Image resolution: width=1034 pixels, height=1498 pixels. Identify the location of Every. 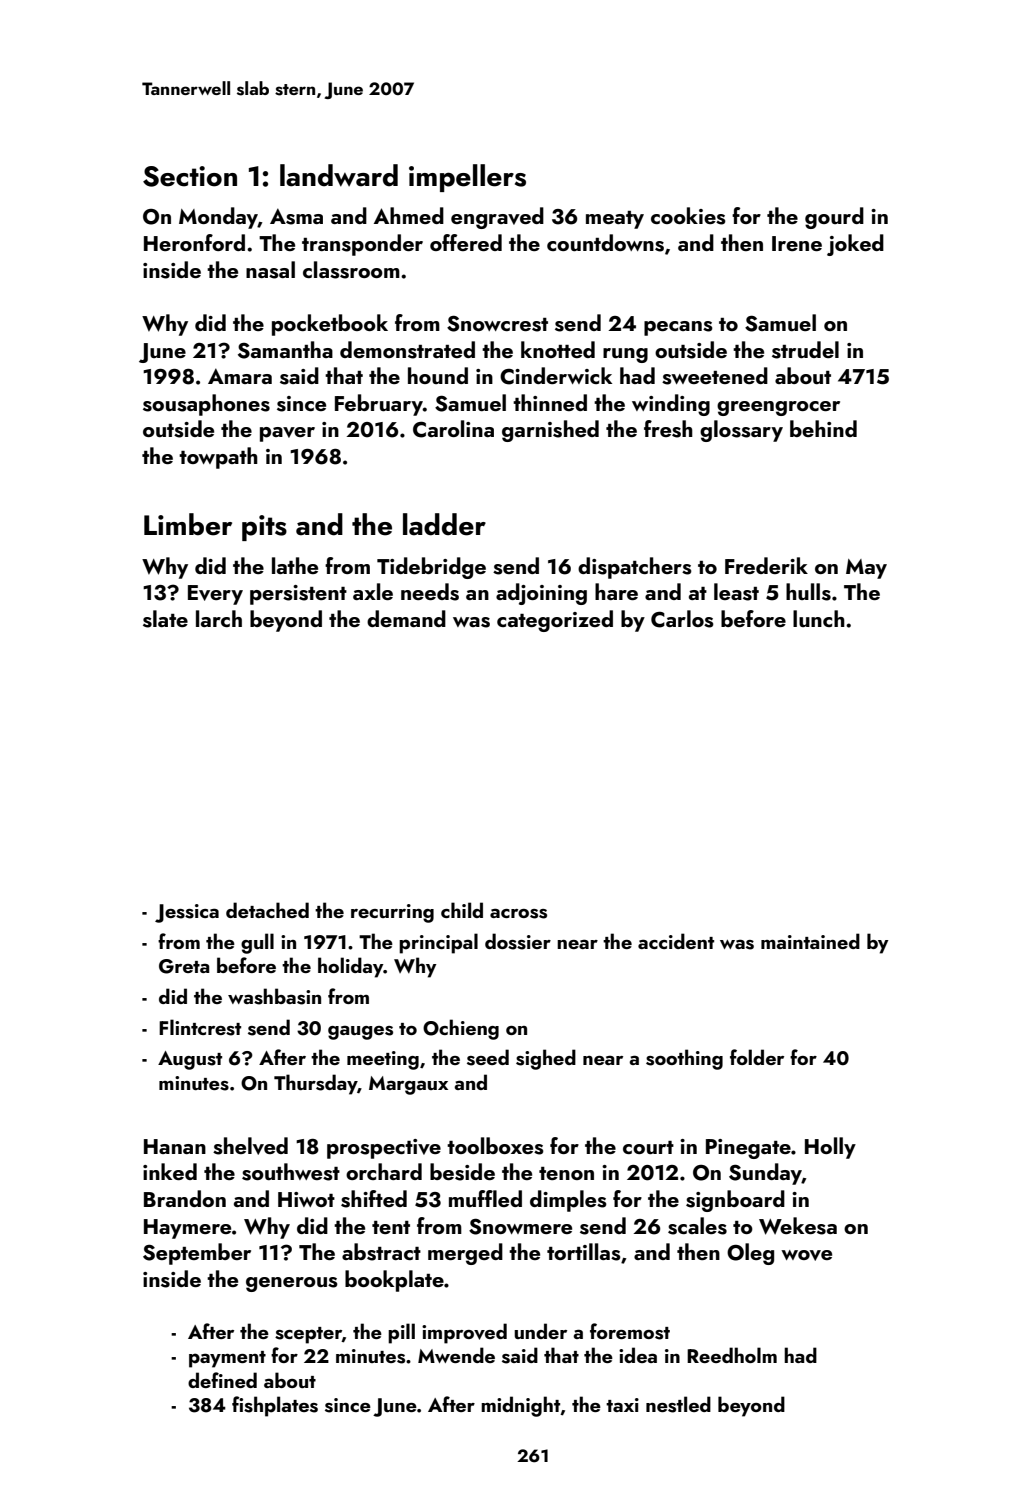
(215, 595).
